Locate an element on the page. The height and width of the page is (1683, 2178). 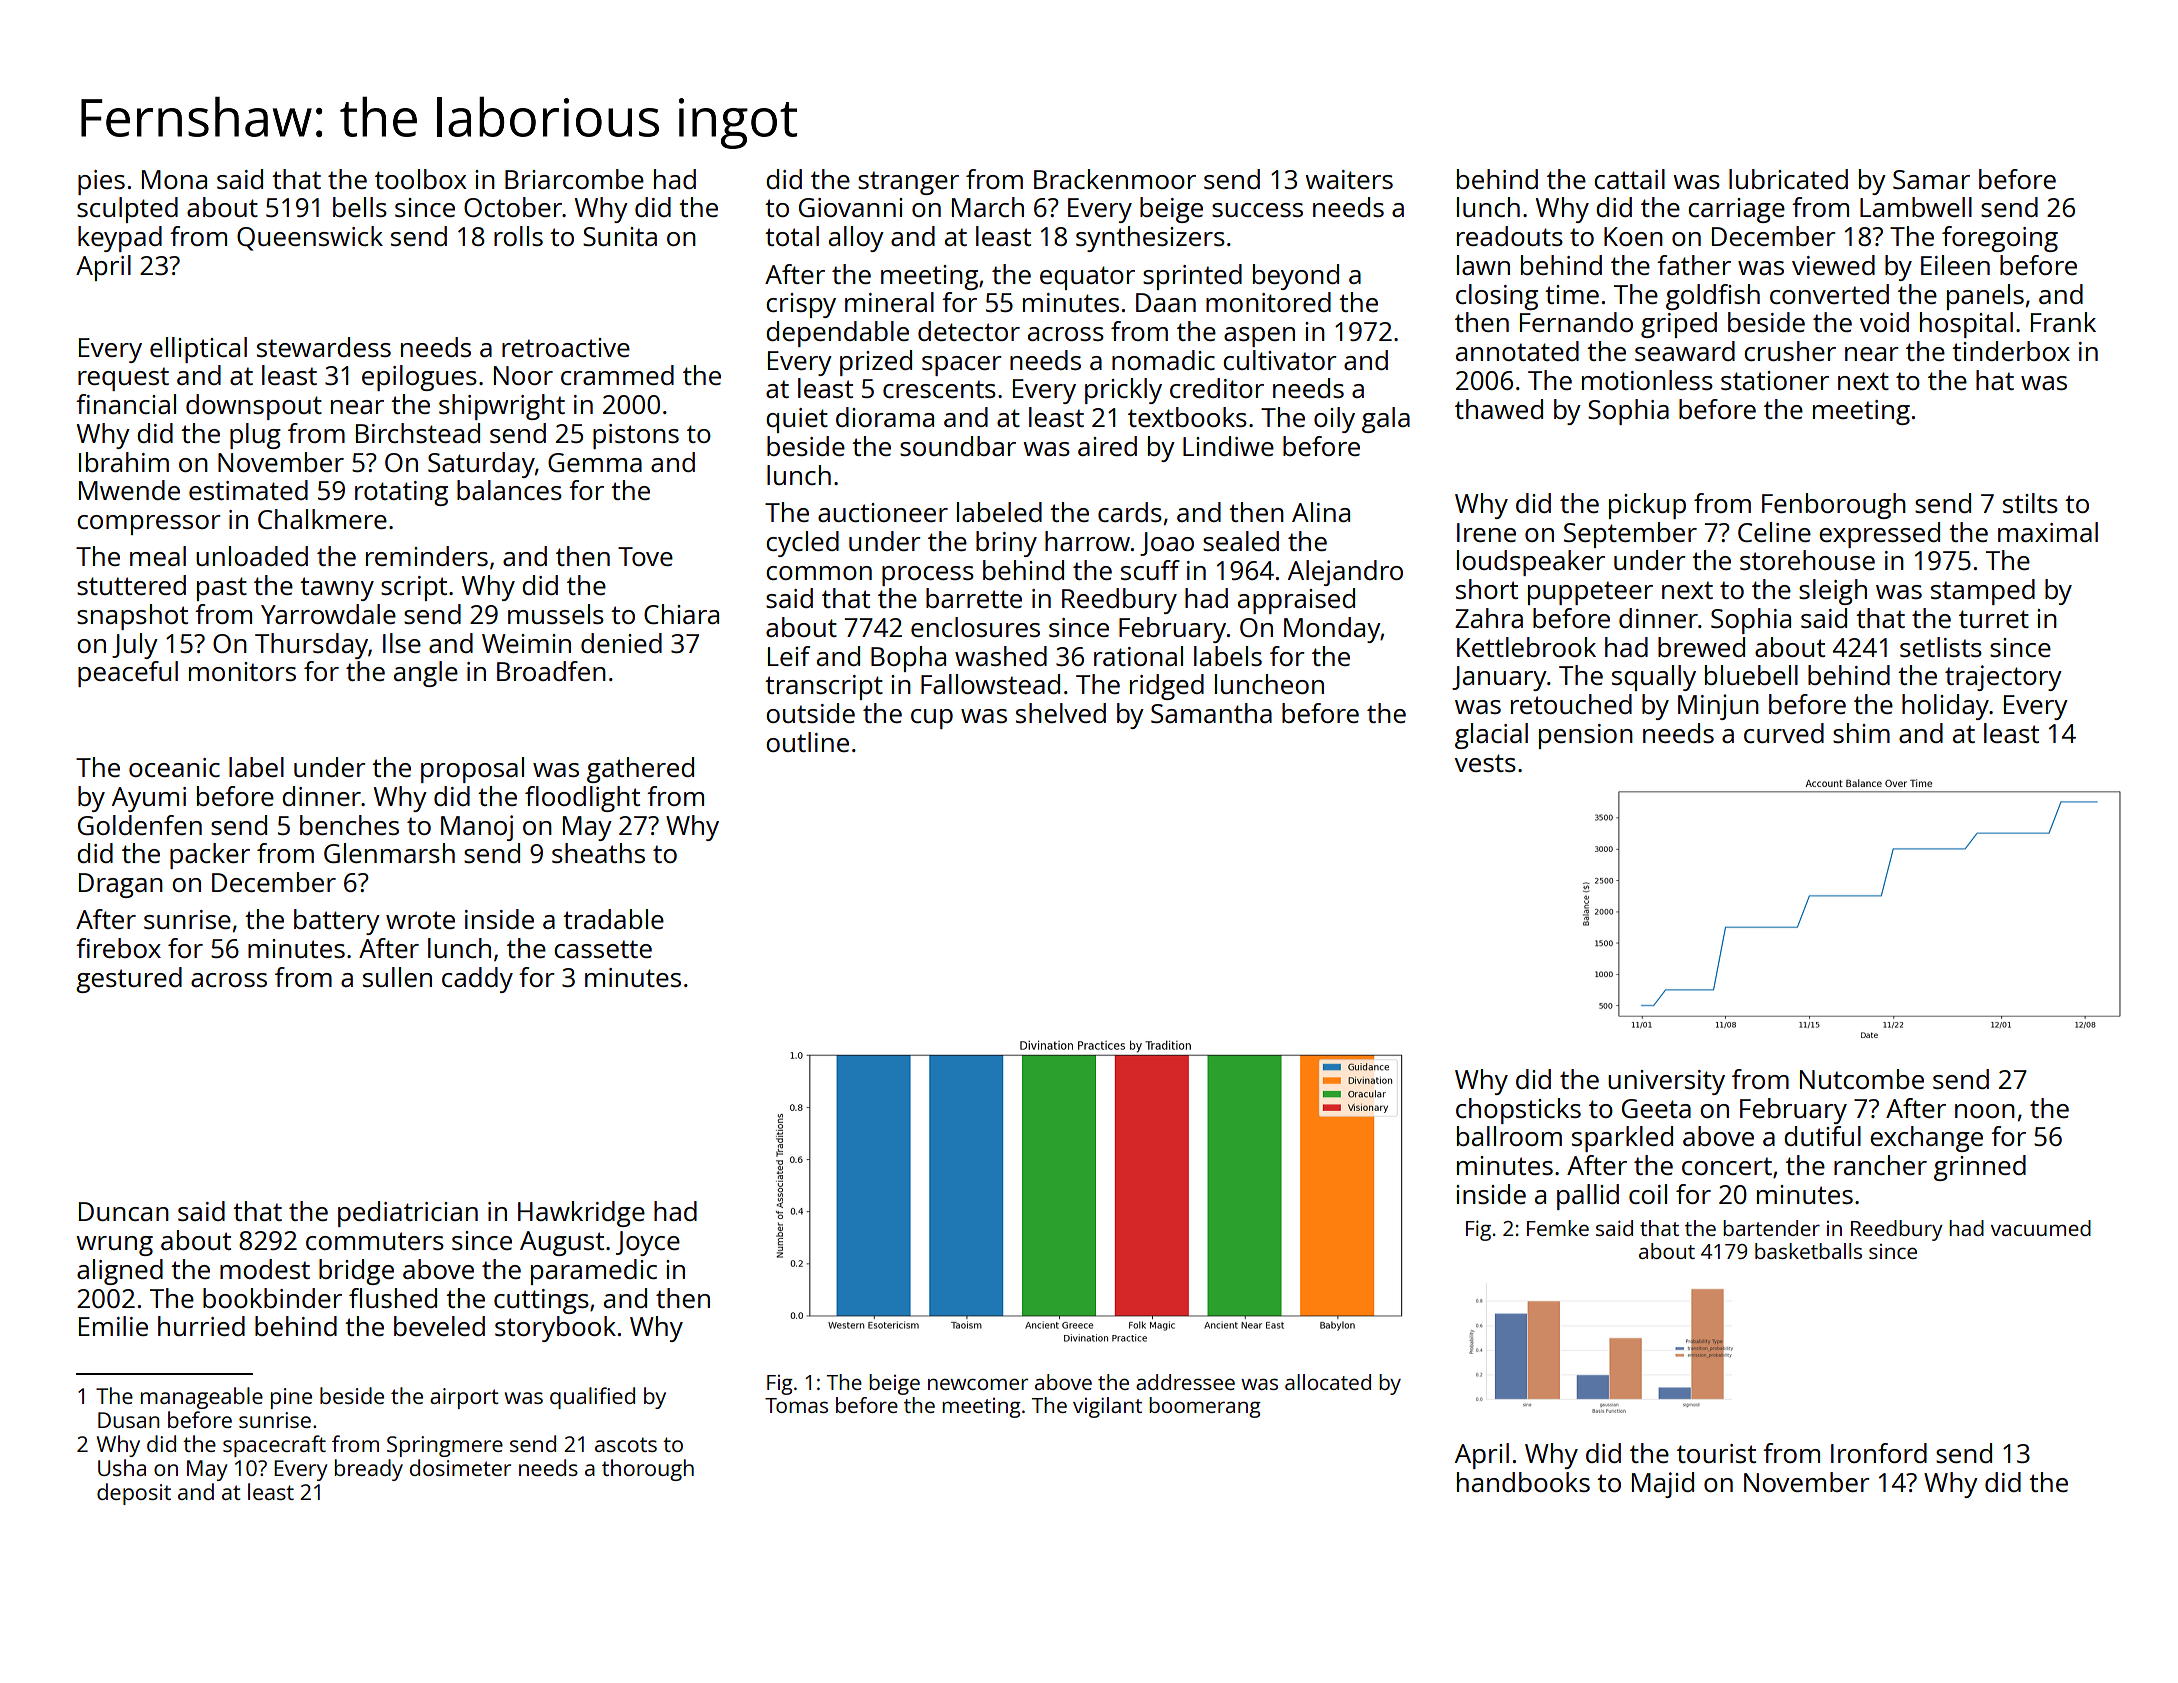
sheaths is located at coordinates (598, 853).
